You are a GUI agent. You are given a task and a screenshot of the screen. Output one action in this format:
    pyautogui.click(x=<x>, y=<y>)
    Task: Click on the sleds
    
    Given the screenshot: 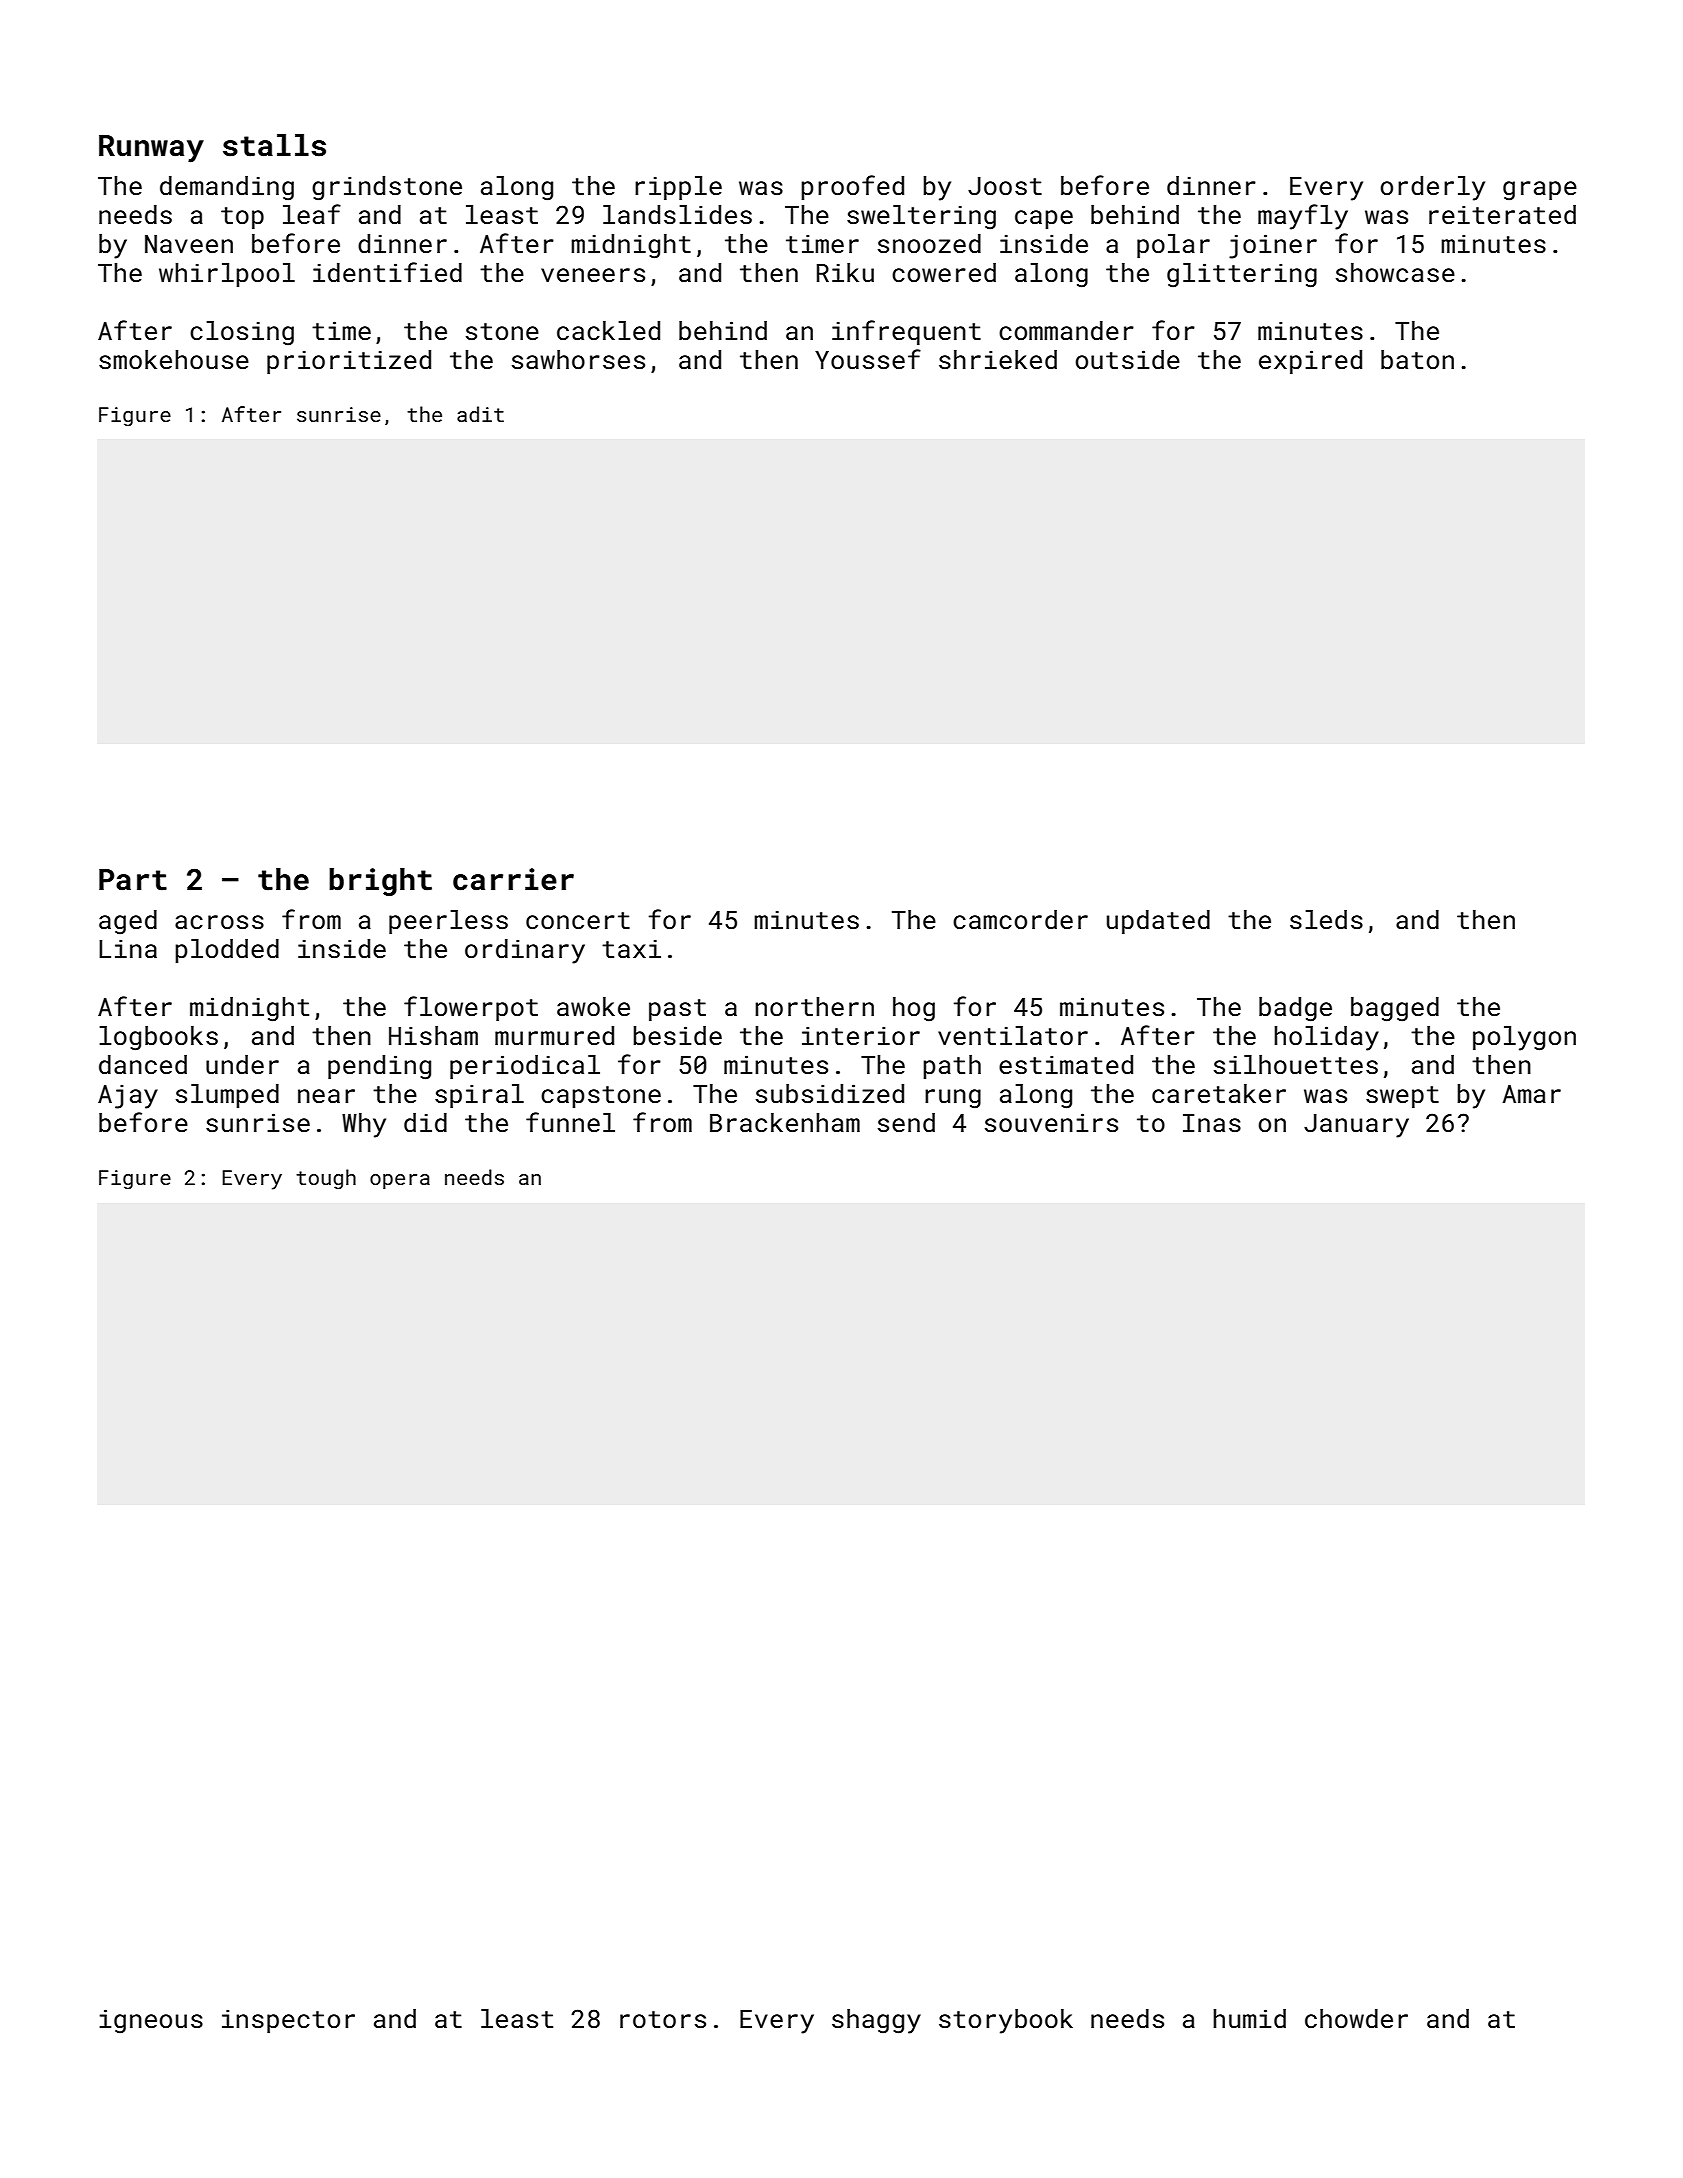 What is the action you would take?
    pyautogui.click(x=1326, y=920)
